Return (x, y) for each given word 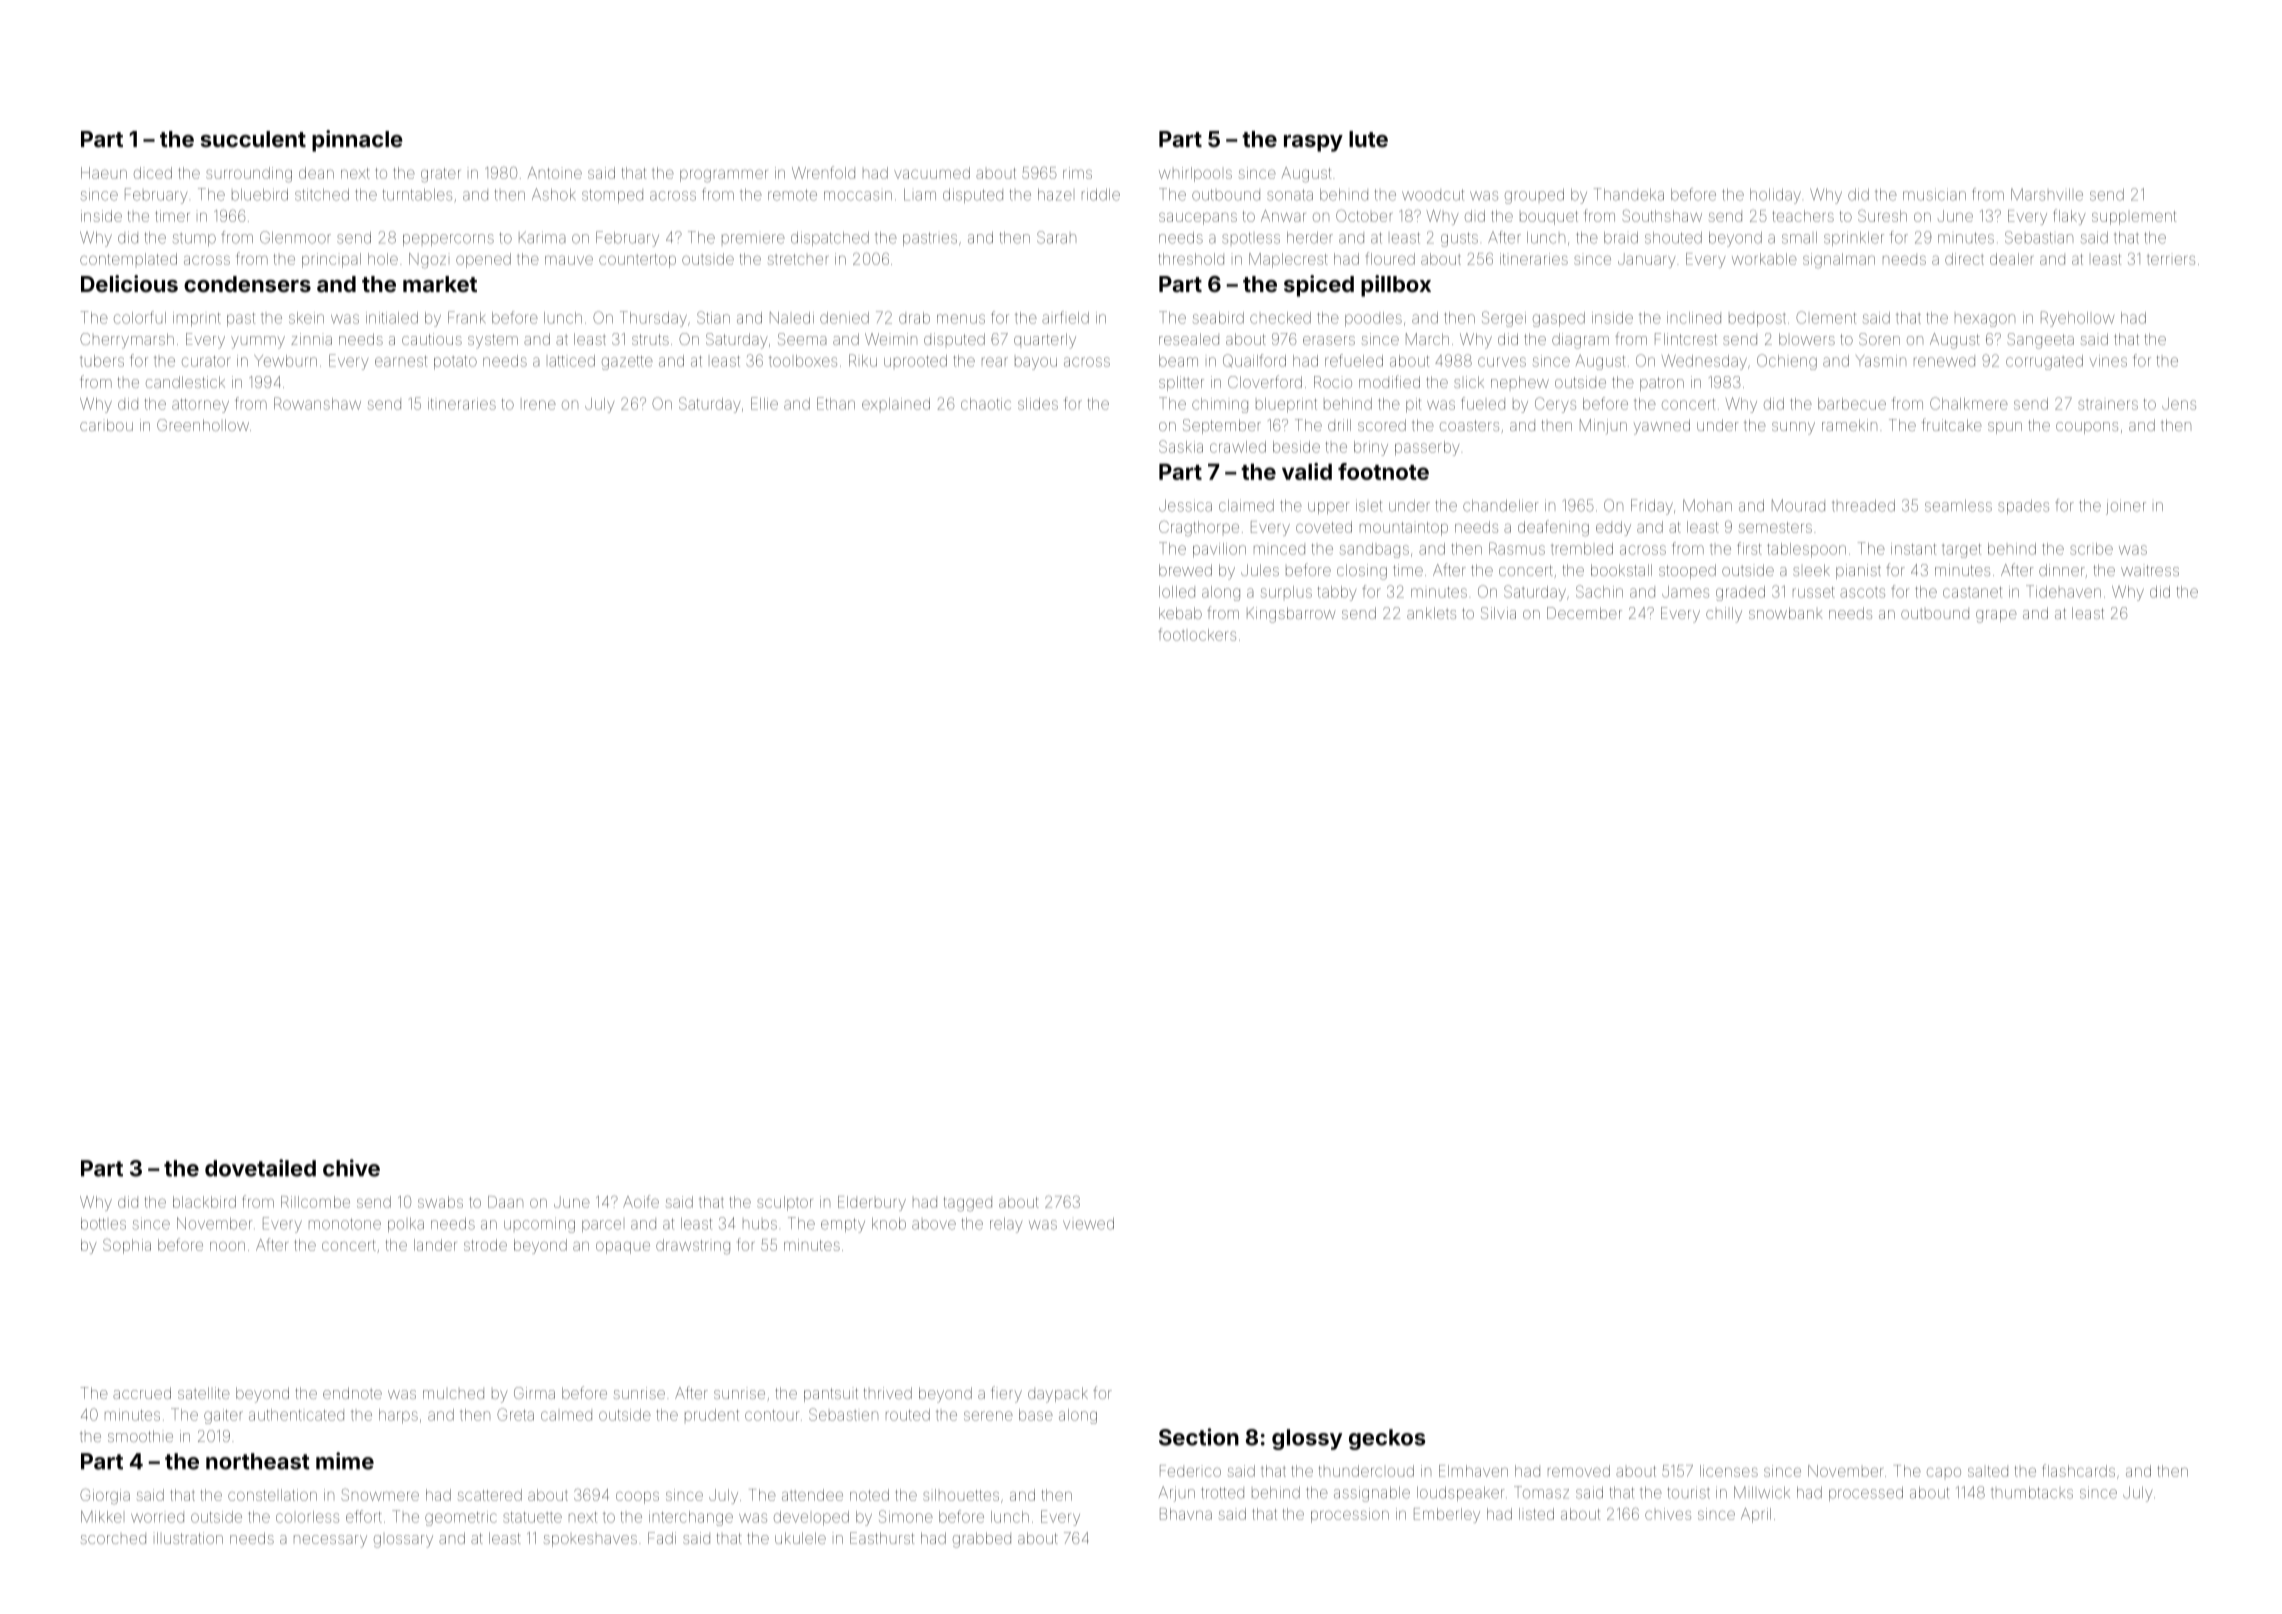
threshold (1191, 259)
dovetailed (260, 1168)
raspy (1313, 143)
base (1036, 1415)
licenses (1729, 1471)
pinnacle (357, 141)
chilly (1724, 615)
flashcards (2079, 1470)
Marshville (2047, 194)
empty (843, 1225)
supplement (2134, 218)
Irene (540, 405)
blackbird (204, 1202)
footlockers (1197, 634)
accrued (142, 1393)
